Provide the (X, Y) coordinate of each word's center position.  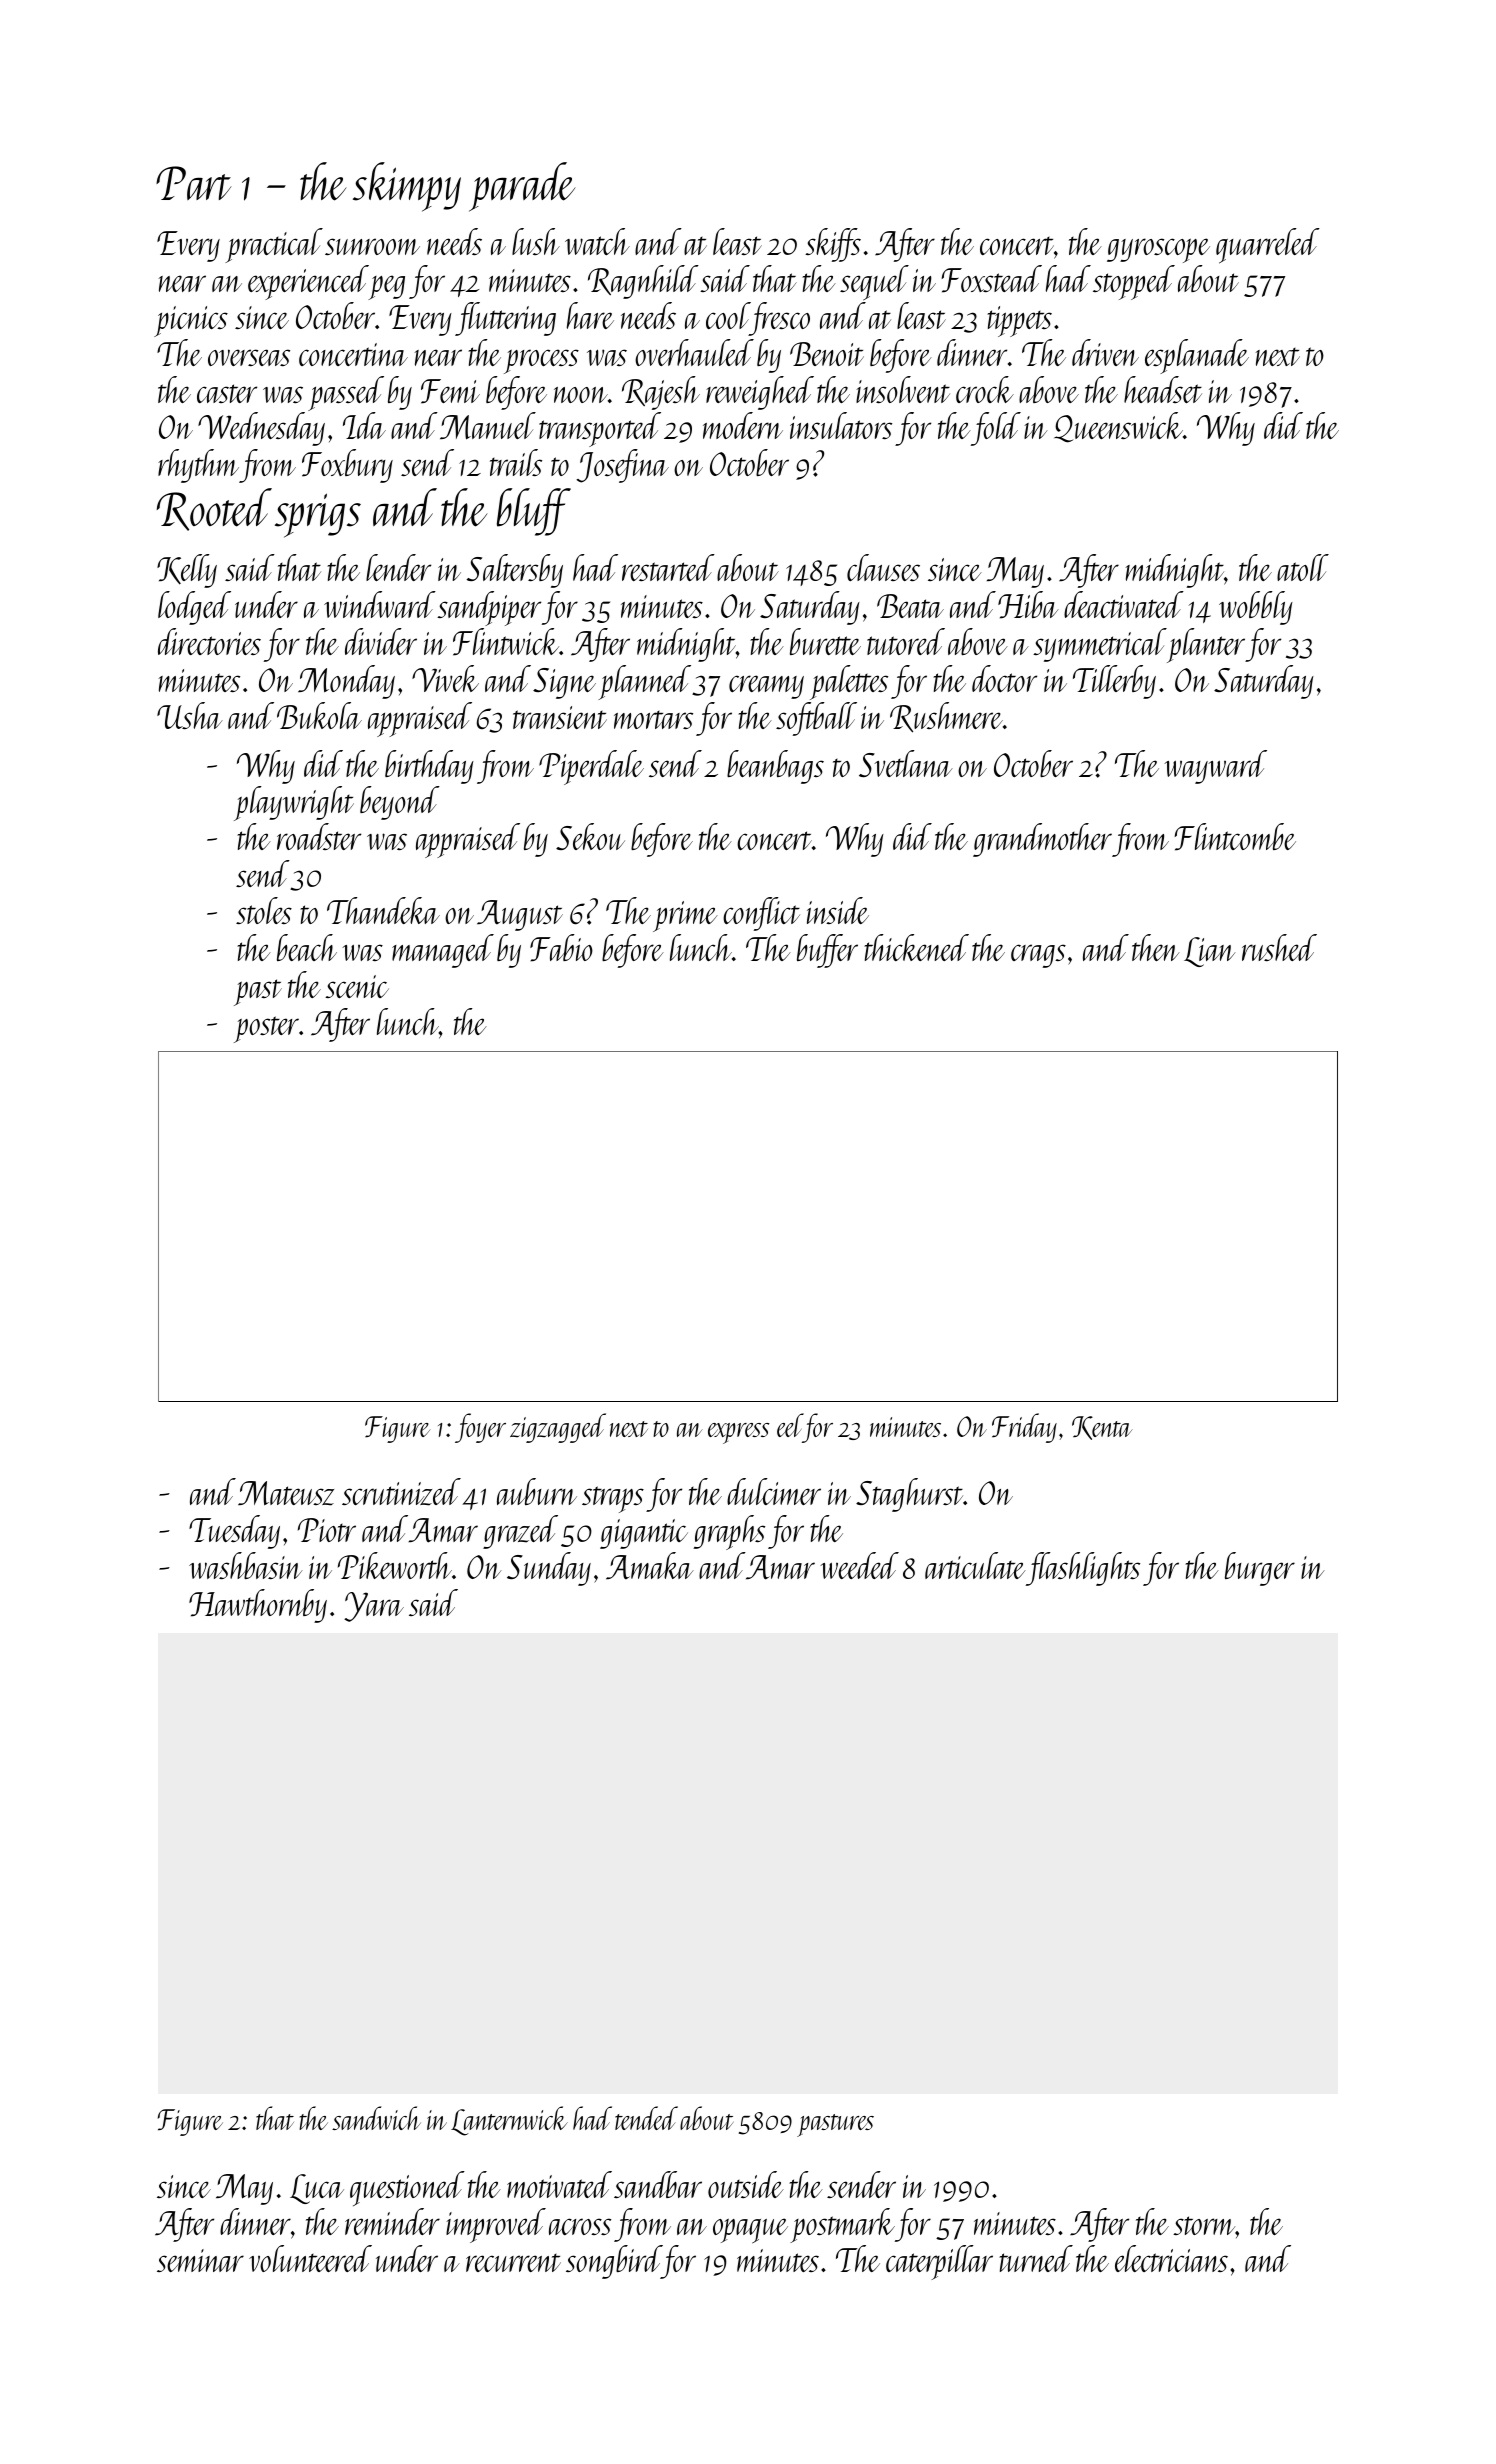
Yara (374, 1607)
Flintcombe (1235, 837)
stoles (264, 910)
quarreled (1268, 246)
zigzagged (558, 1428)
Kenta (1102, 1428)
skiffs (833, 245)
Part (194, 183)
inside (838, 910)
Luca (317, 2189)
